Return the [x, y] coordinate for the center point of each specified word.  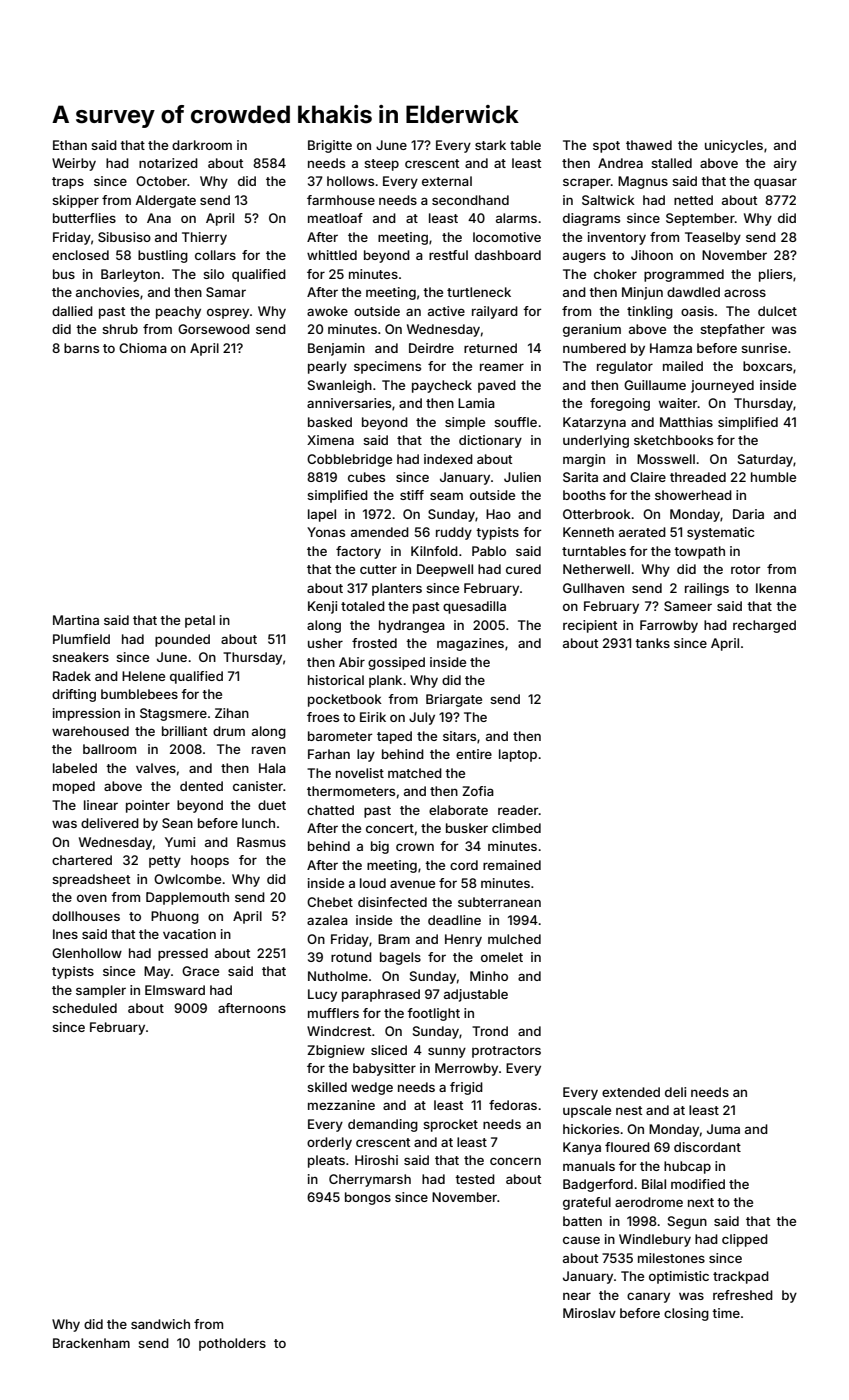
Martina [76, 620]
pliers [775, 275]
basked [330, 422]
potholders [232, 1344]
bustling [163, 256]
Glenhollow [87, 953]
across [745, 293]
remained [512, 865]
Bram [394, 939]
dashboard [508, 255]
